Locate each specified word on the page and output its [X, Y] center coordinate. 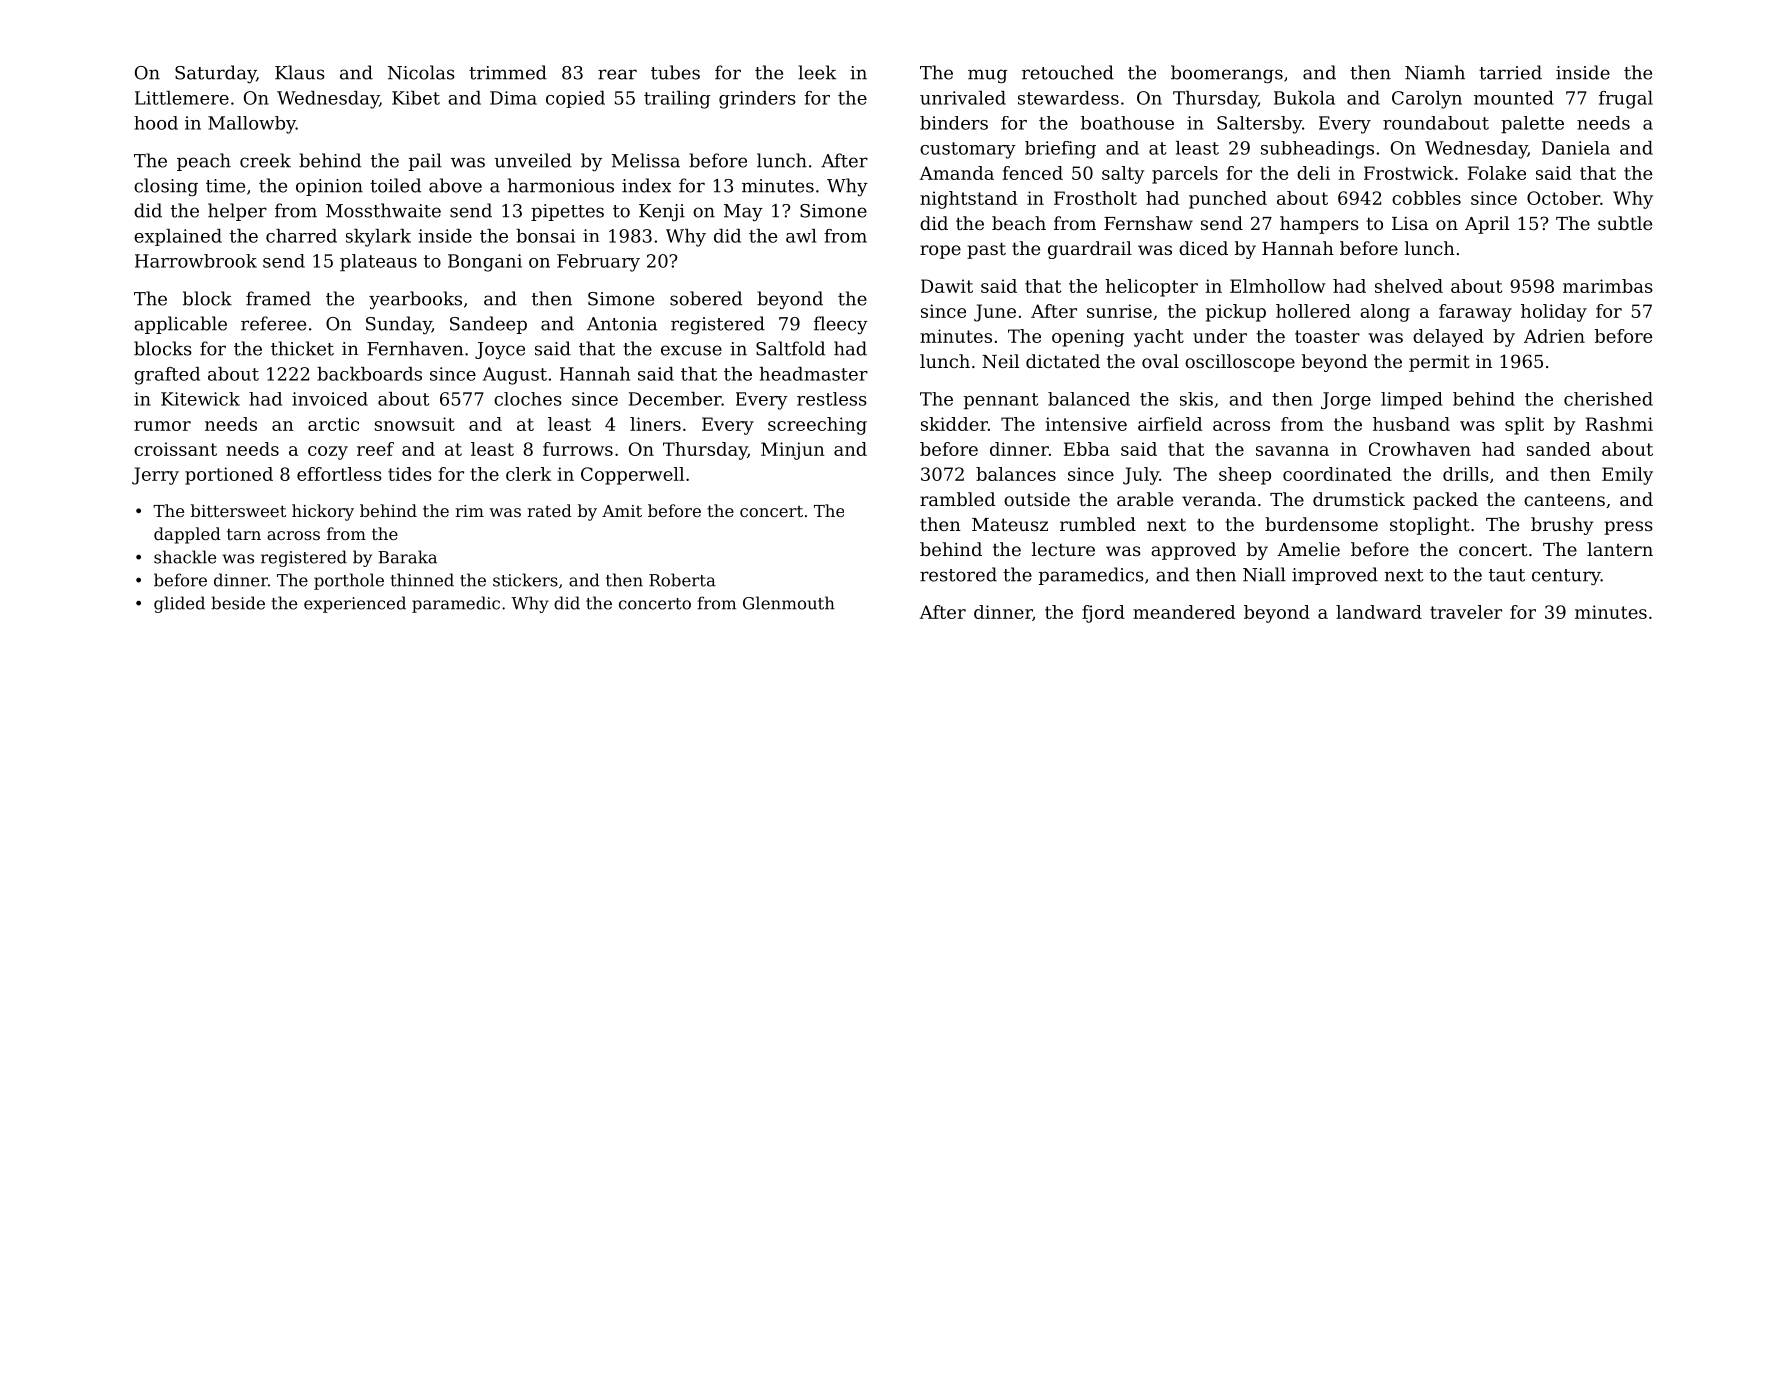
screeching [817, 426]
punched [1228, 200]
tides [410, 474]
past [986, 250]
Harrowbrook [196, 261]
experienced [355, 604]
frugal [1626, 100]
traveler [1466, 612]
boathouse [1127, 123]
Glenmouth [789, 603]
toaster [1327, 336]
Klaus [300, 72]
